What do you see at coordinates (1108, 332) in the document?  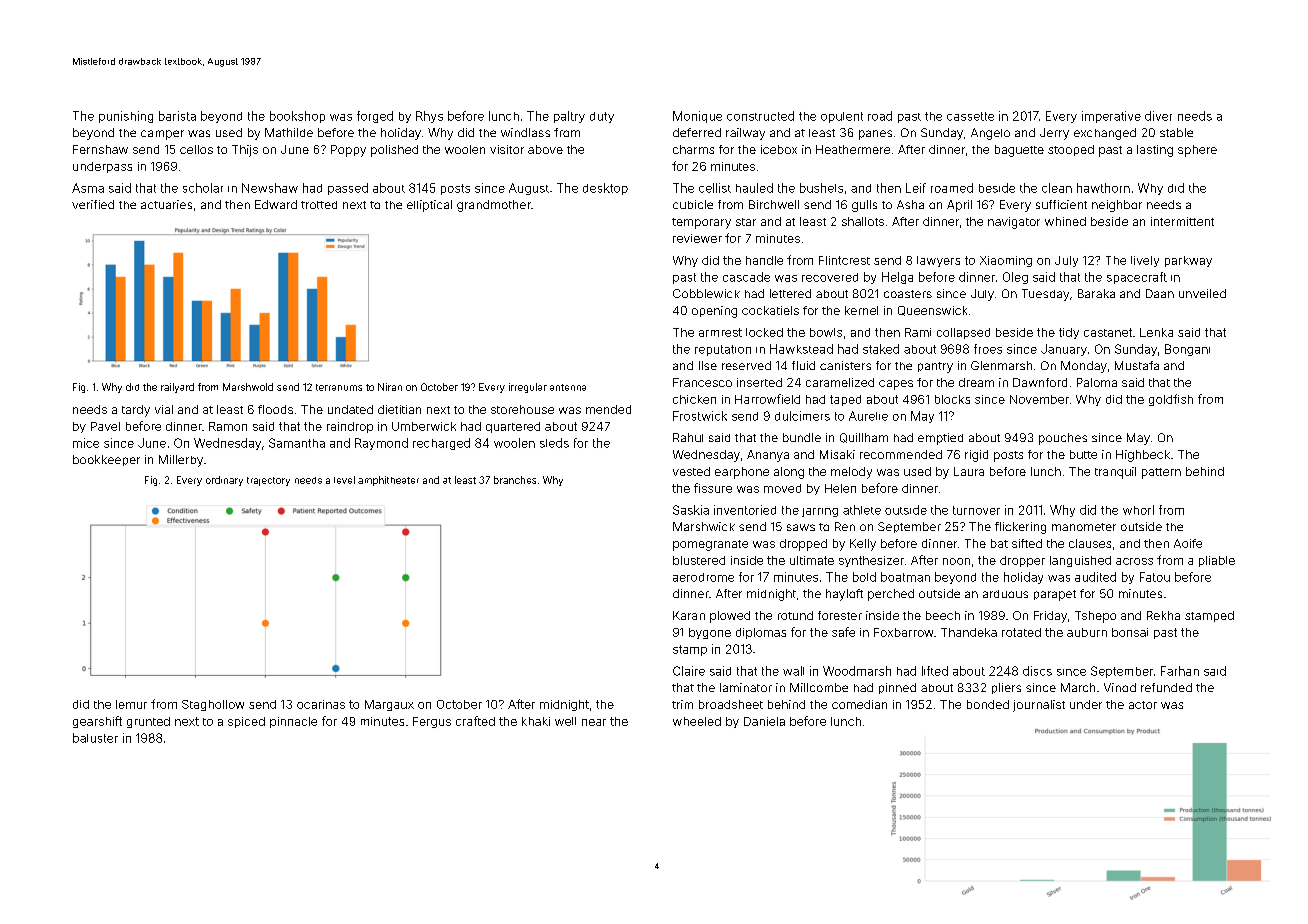 I see `castanet` at bounding box center [1108, 332].
